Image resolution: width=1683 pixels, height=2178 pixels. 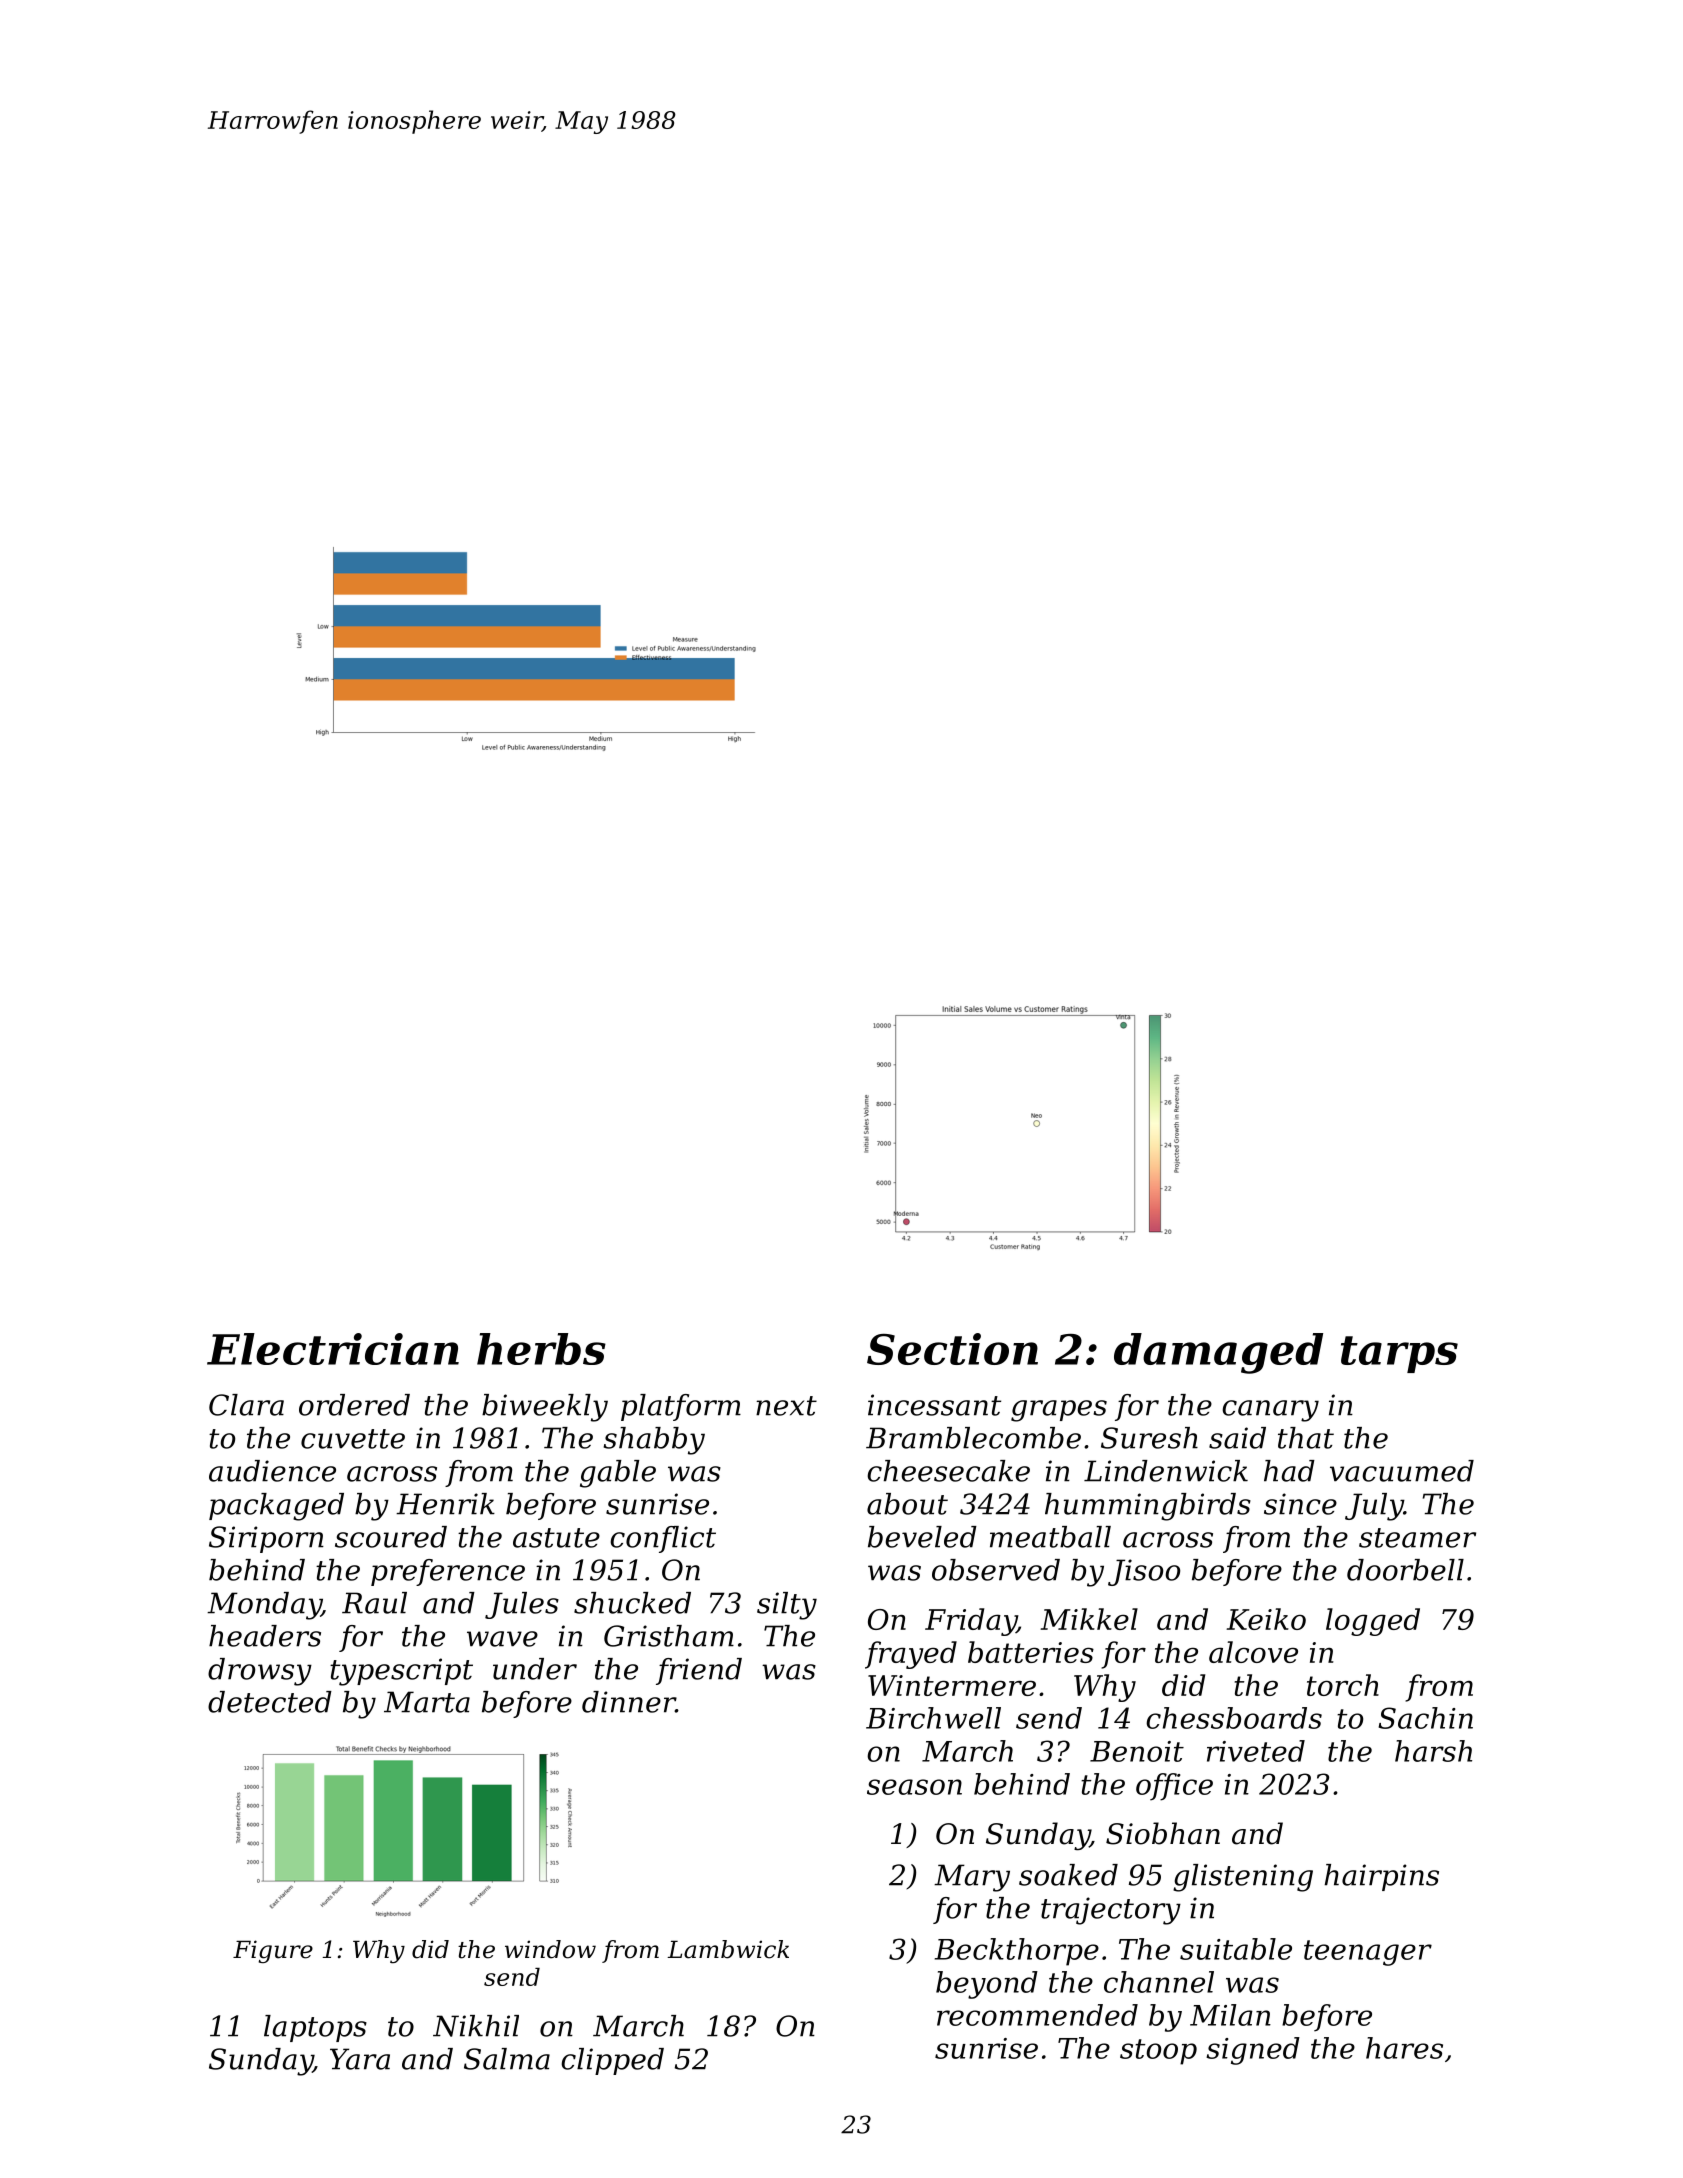 What do you see at coordinates (550, 1949) in the page?
I see `window` at bounding box center [550, 1949].
